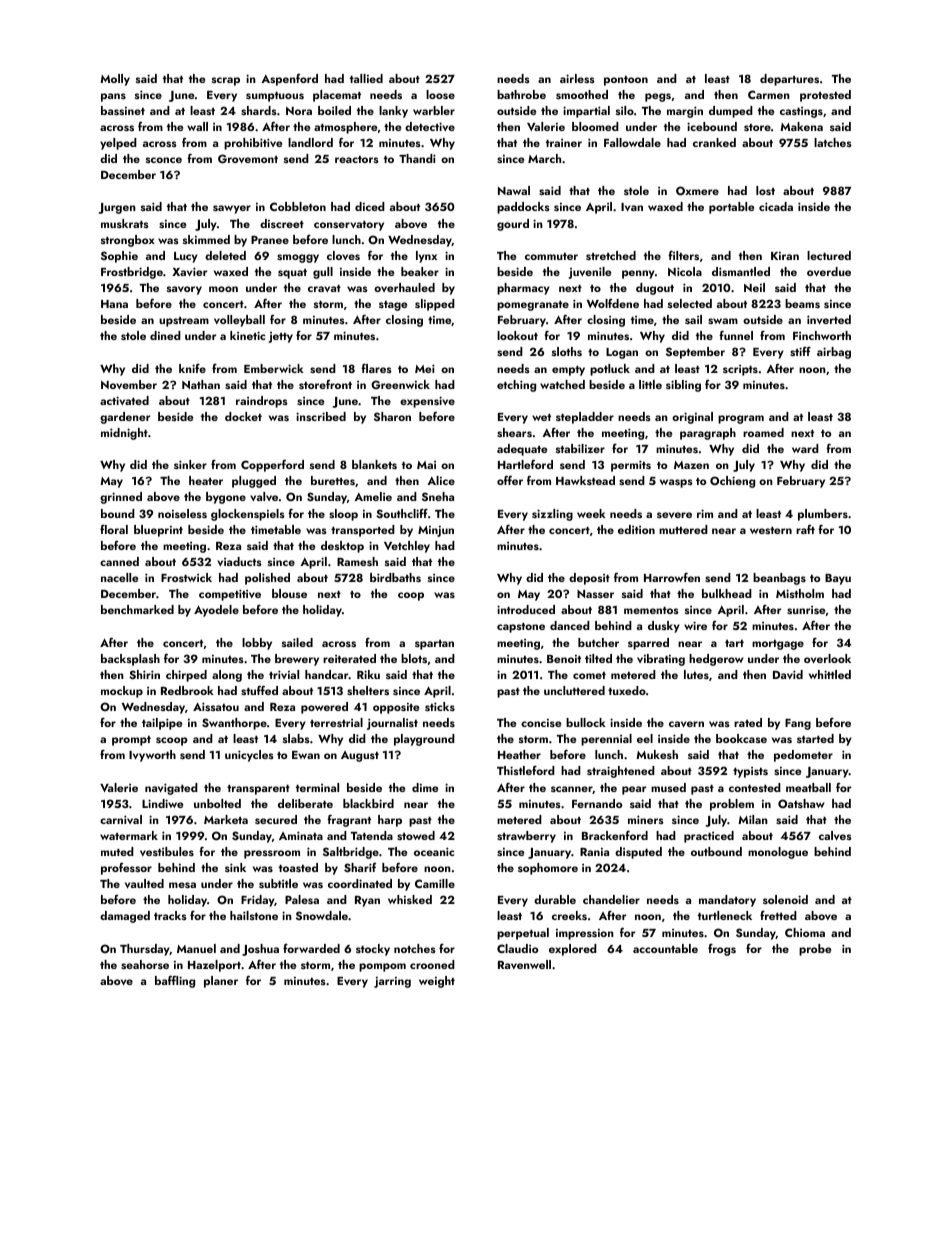 Image resolution: width=952 pixels, height=1233 pixels. Describe the element at coordinates (424, 740) in the page. I see `playground` at that location.
